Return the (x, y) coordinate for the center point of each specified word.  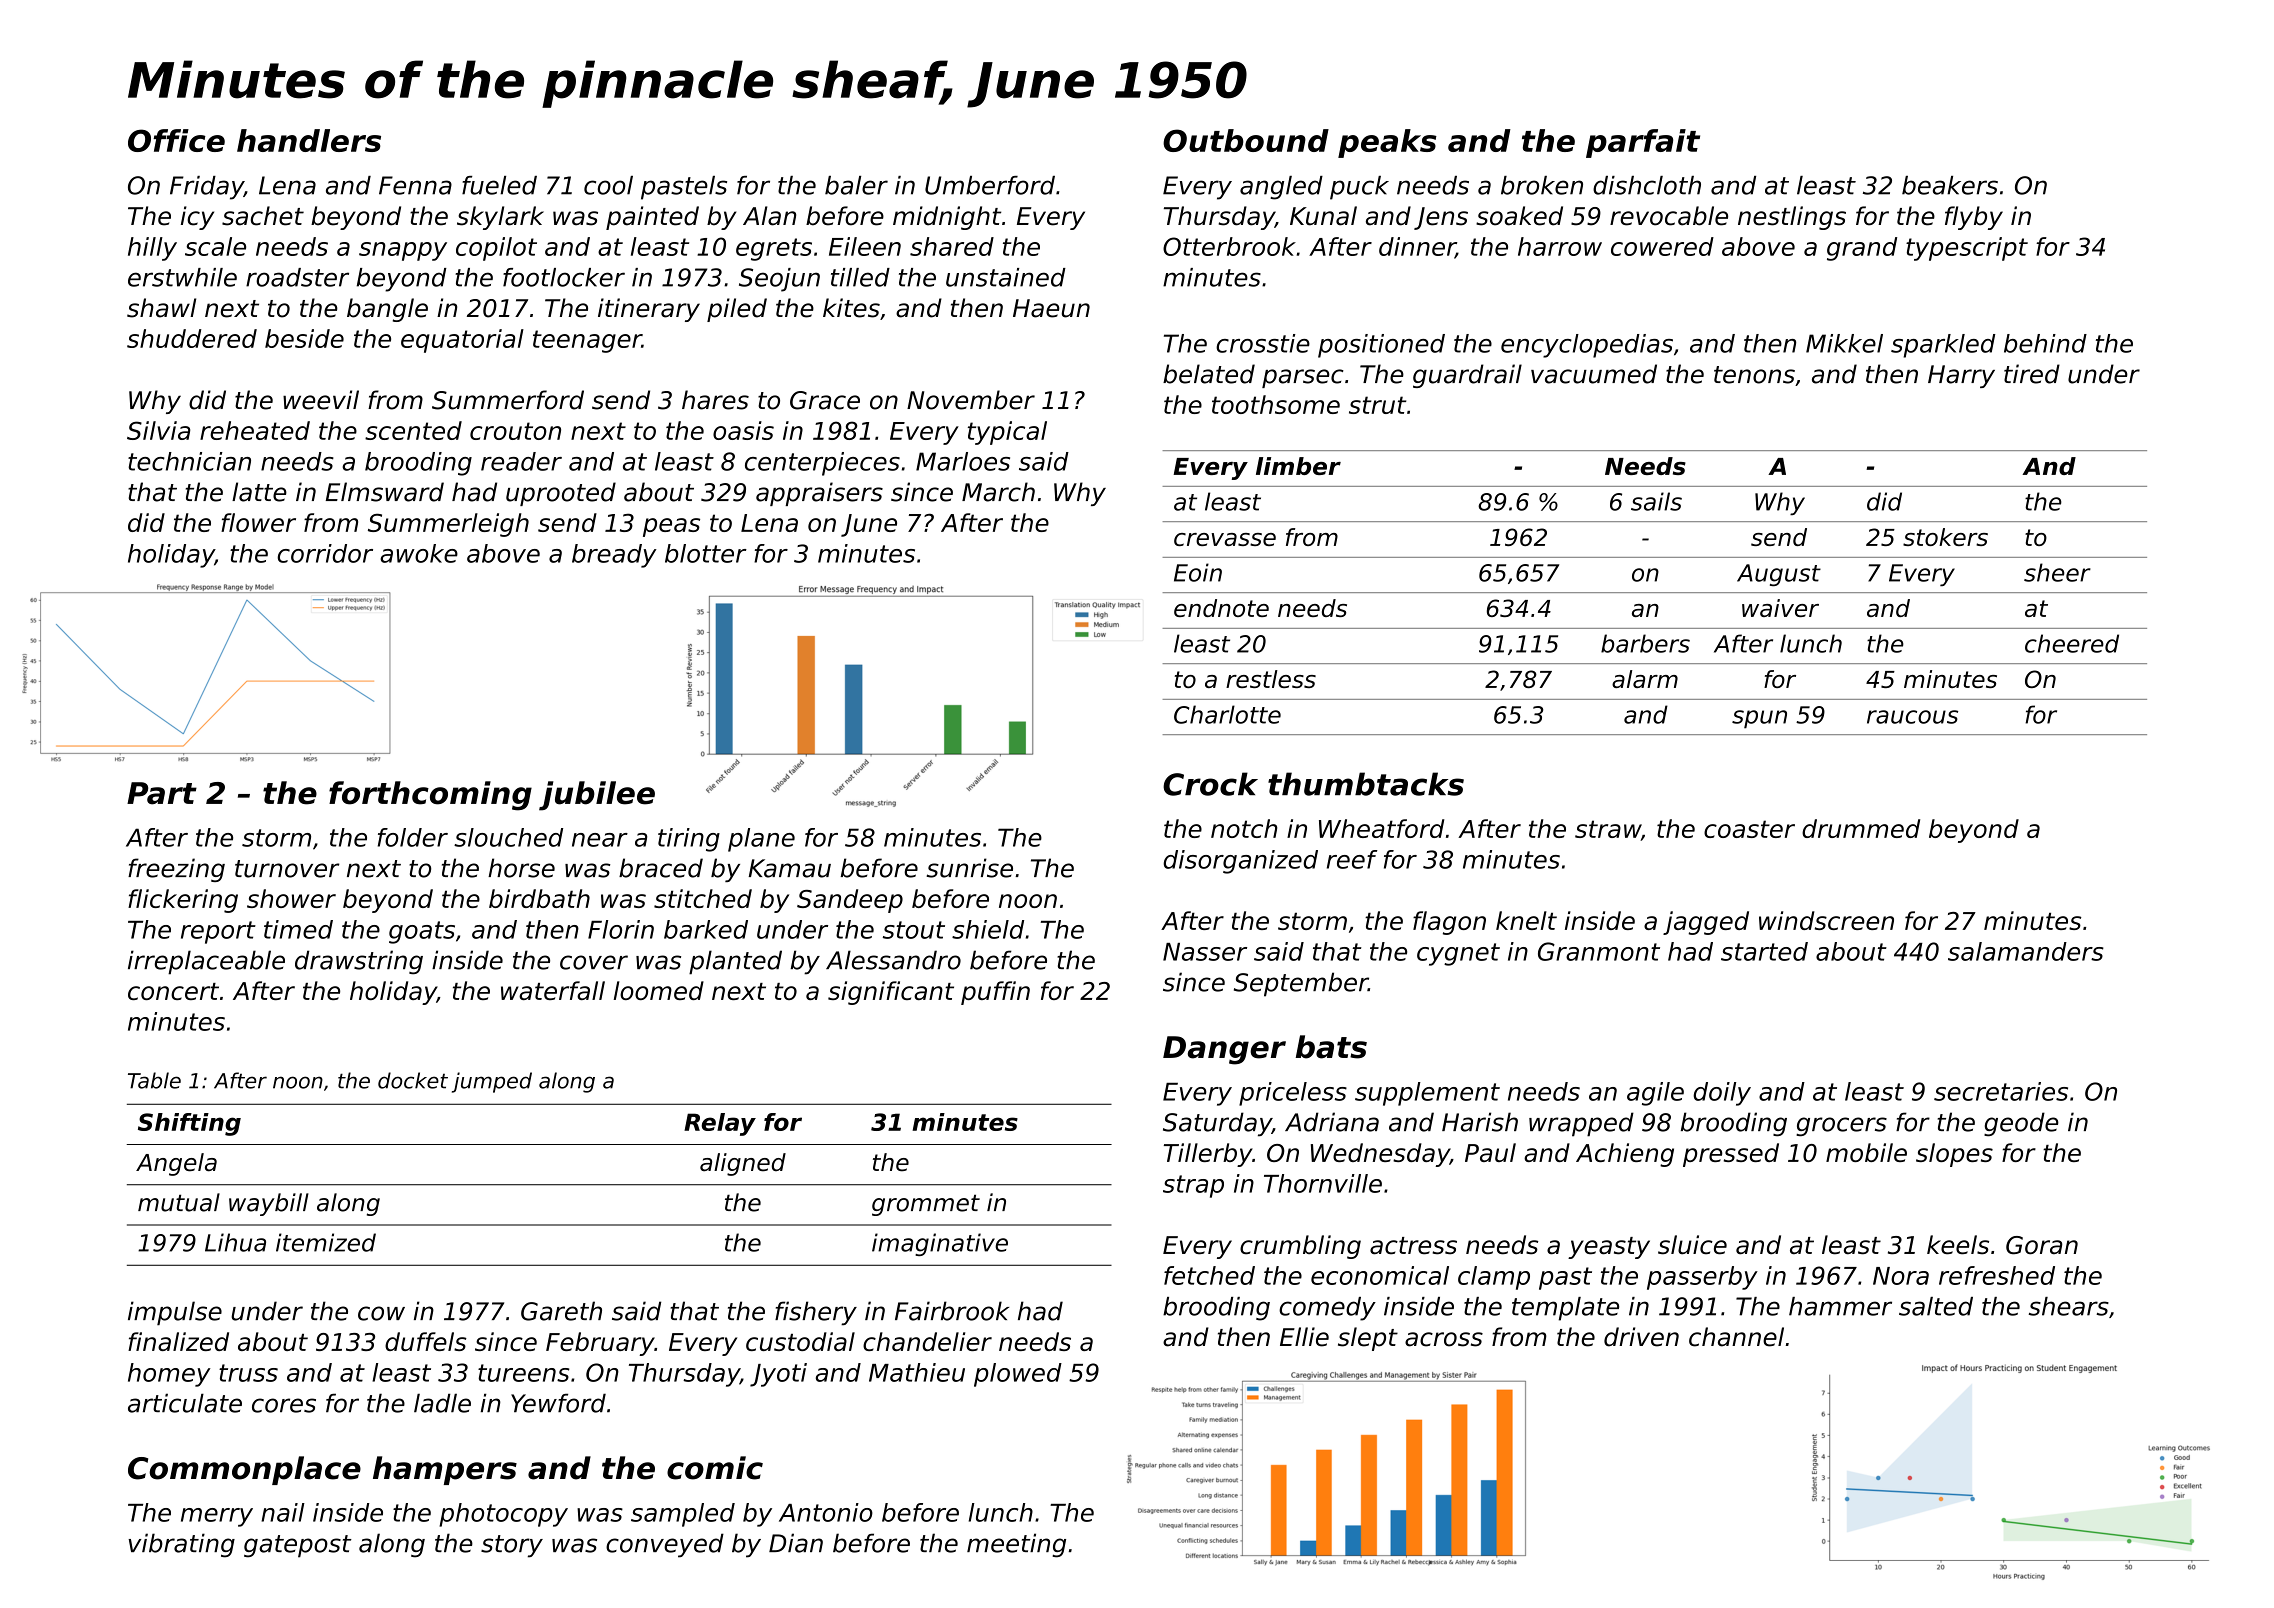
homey (169, 1375)
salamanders (2026, 951)
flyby (1974, 218)
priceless (1293, 1094)
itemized (326, 1242)
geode (2021, 1124)
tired (2032, 374)
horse (521, 868)
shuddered (192, 338)
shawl (161, 308)
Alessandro (893, 960)
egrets (774, 249)
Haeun (1051, 308)
